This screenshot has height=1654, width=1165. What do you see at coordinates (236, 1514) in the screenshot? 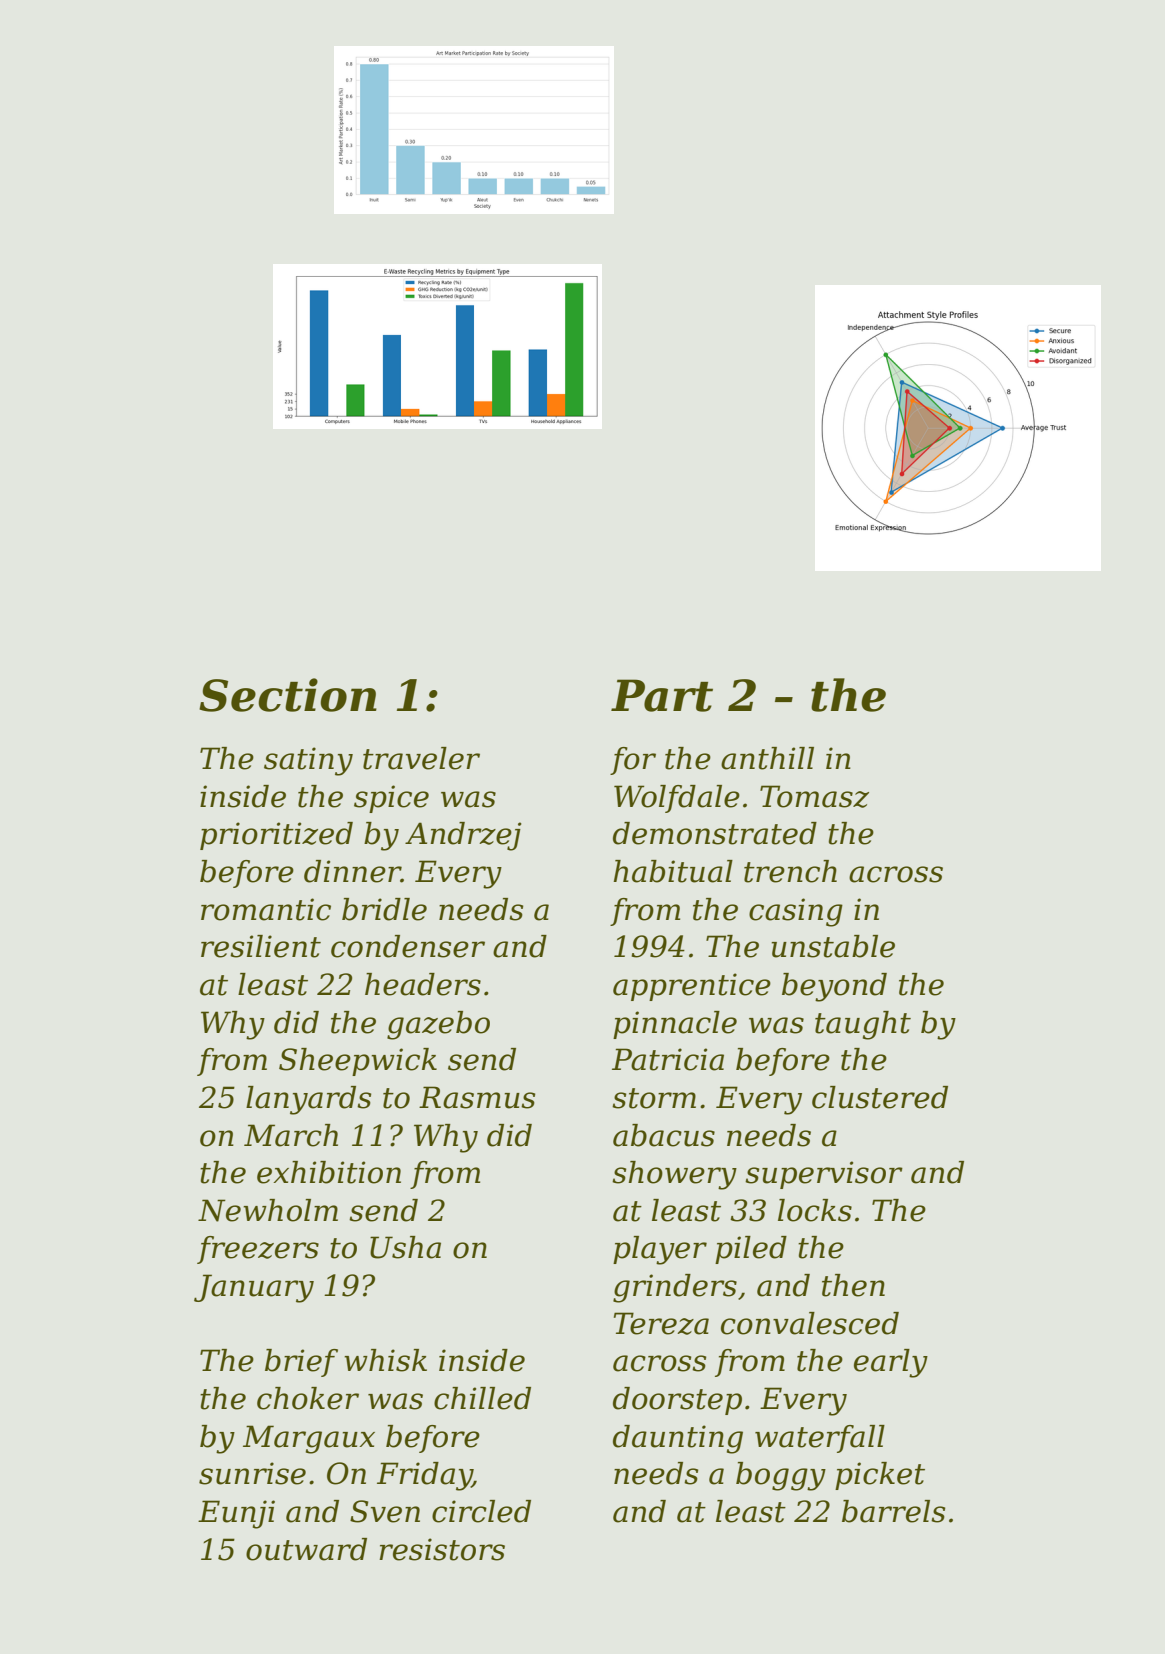
I see `Eunji` at bounding box center [236, 1514].
